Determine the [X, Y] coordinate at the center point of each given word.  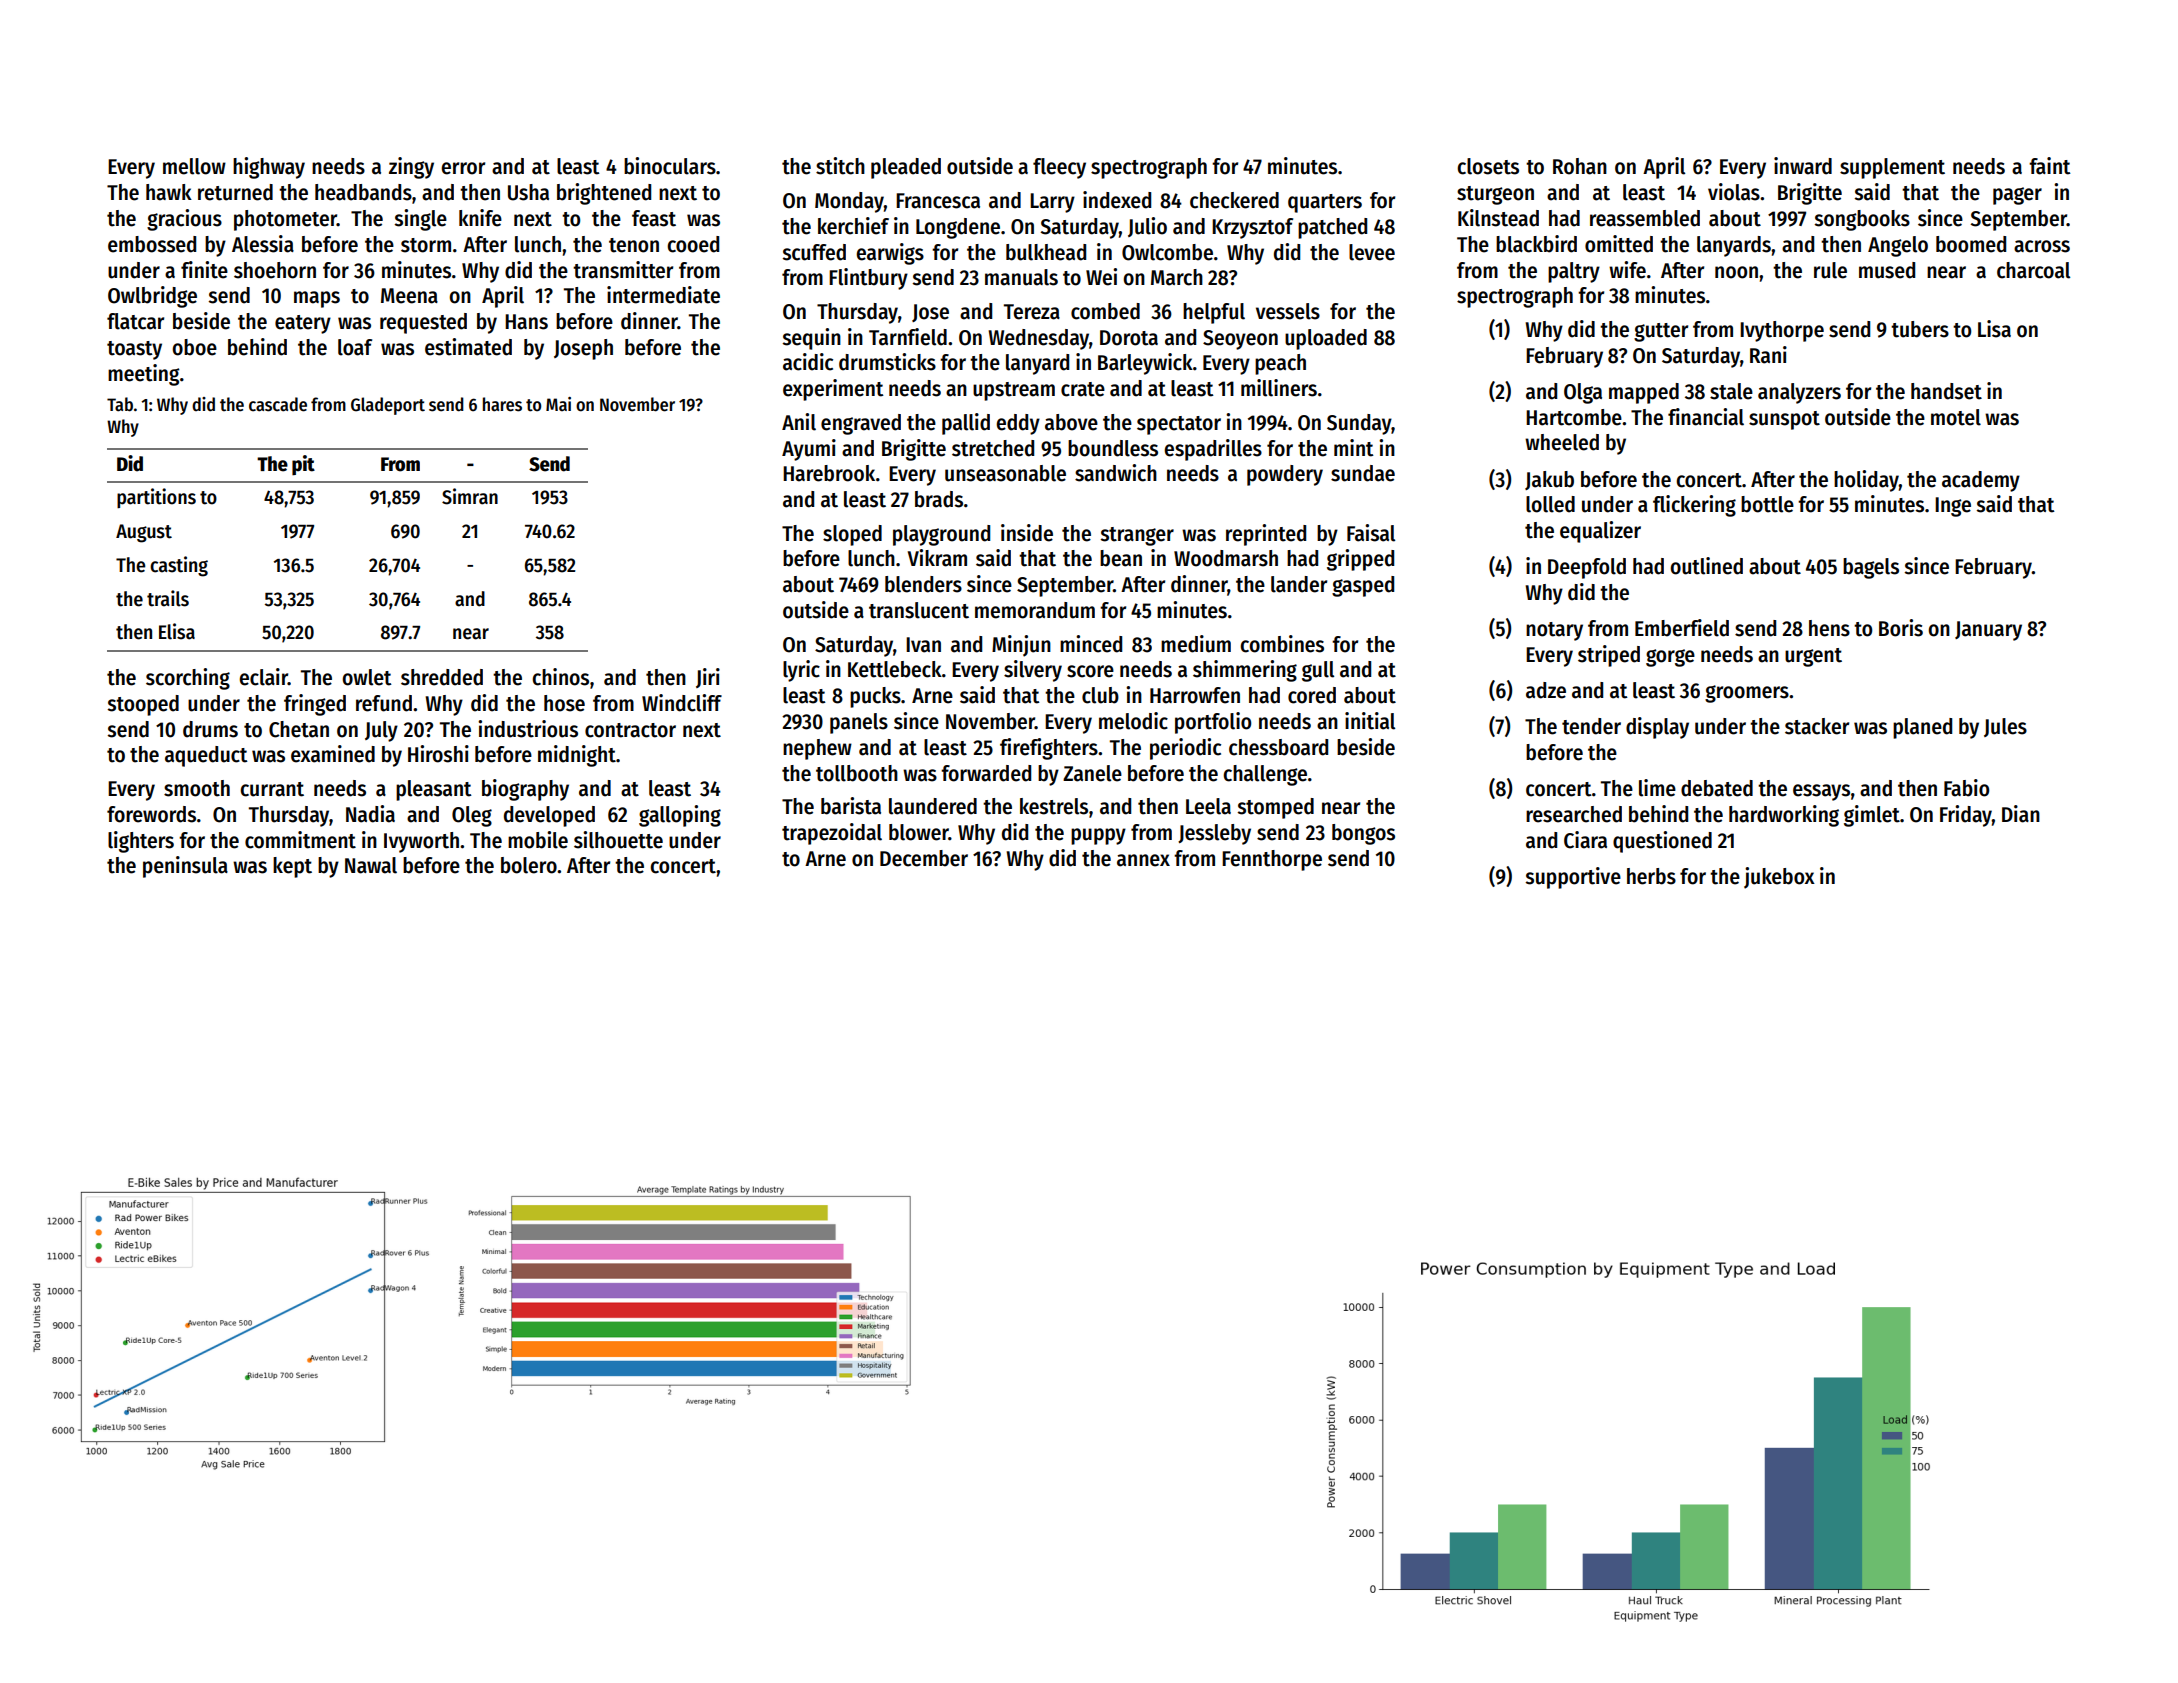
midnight [577, 756]
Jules [2005, 727]
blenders [923, 584]
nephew [817, 749]
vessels [1288, 311]
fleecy [1059, 168]
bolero [529, 865]
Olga [1583, 393]
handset [1946, 391]
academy [1981, 481]
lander [1299, 584]
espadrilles [1213, 450]
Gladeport [388, 406]
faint [2050, 166]
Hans [526, 322]
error [463, 168]
